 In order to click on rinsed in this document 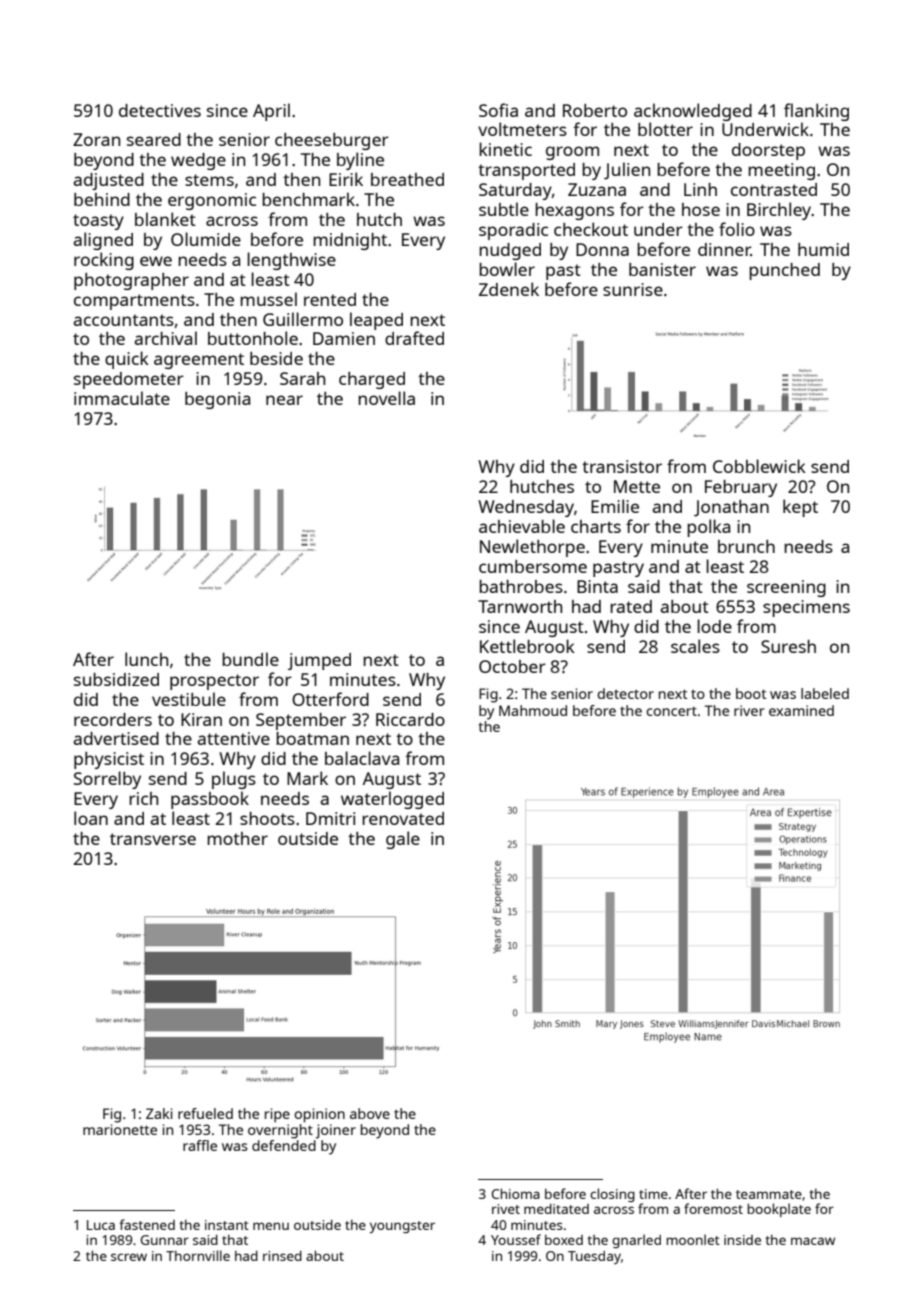, I will do `click(282, 1256)`.
